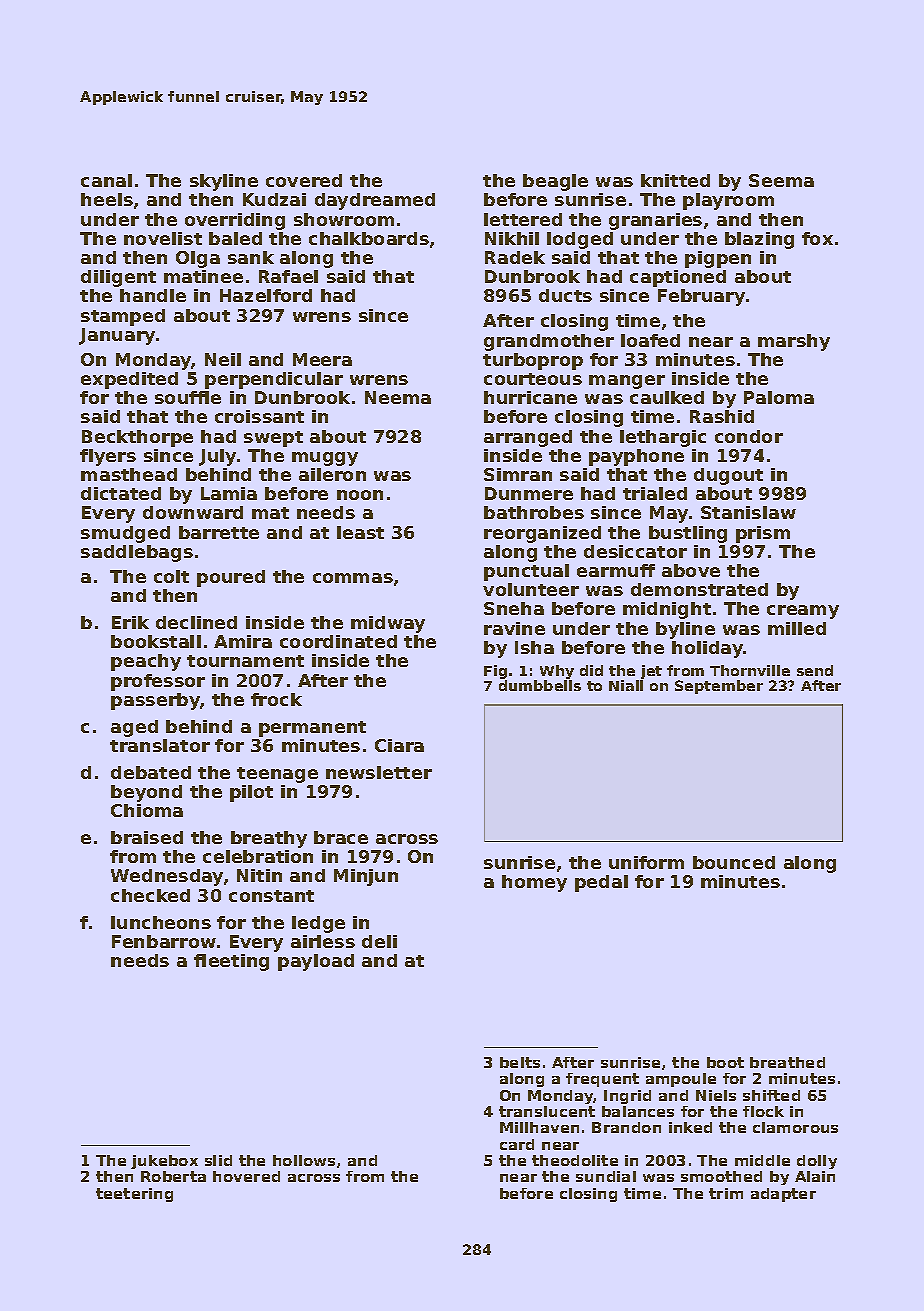 The height and width of the document is (1311, 924). I want to click on hovered, so click(246, 1176).
